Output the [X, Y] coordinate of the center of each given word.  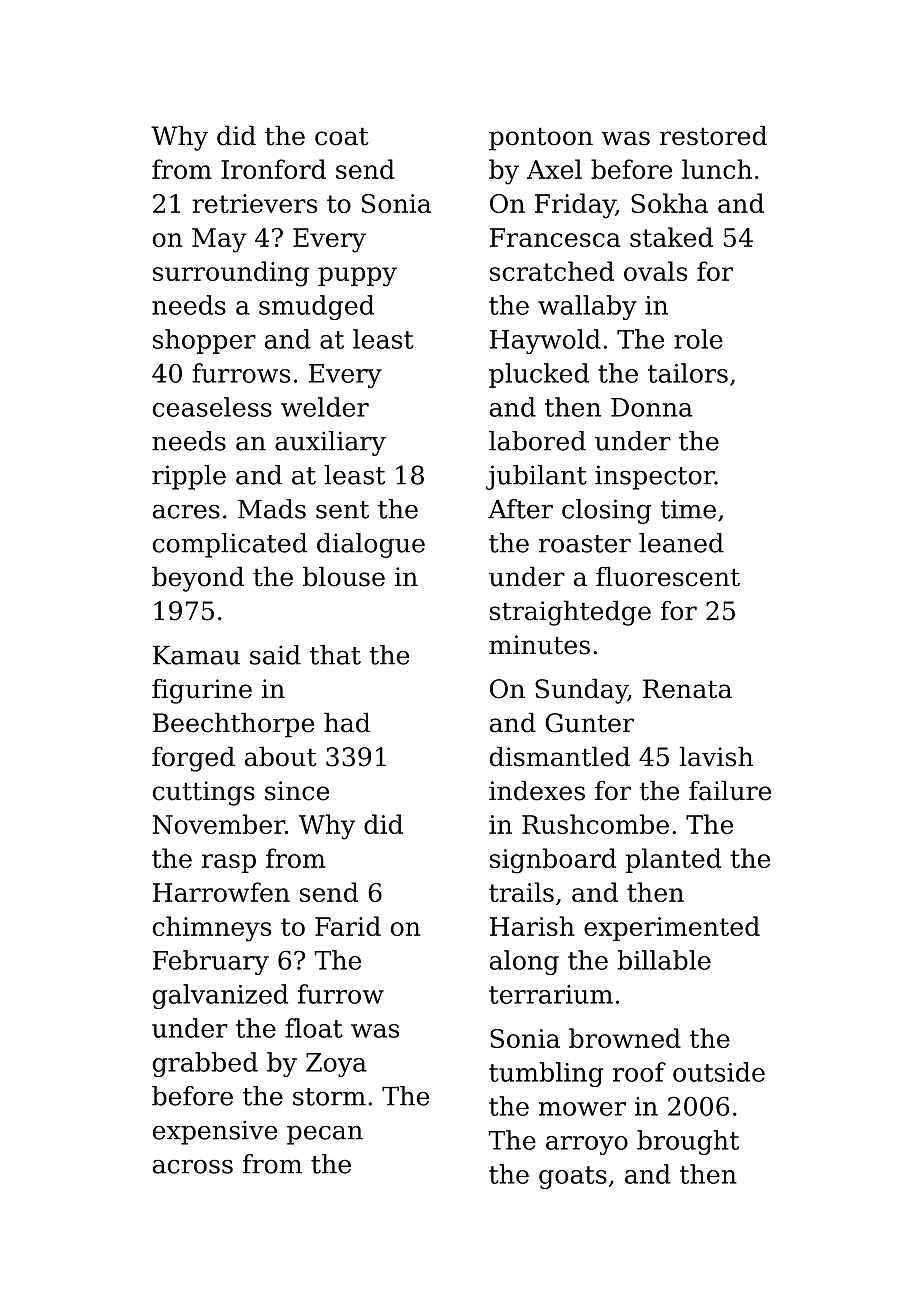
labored [537, 441]
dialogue [371, 545]
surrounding [231, 274]
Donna [652, 407]
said [275, 655]
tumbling [546, 1074]
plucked [539, 375]
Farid [348, 926]
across [193, 1167]
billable [664, 960]
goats [573, 1177]
